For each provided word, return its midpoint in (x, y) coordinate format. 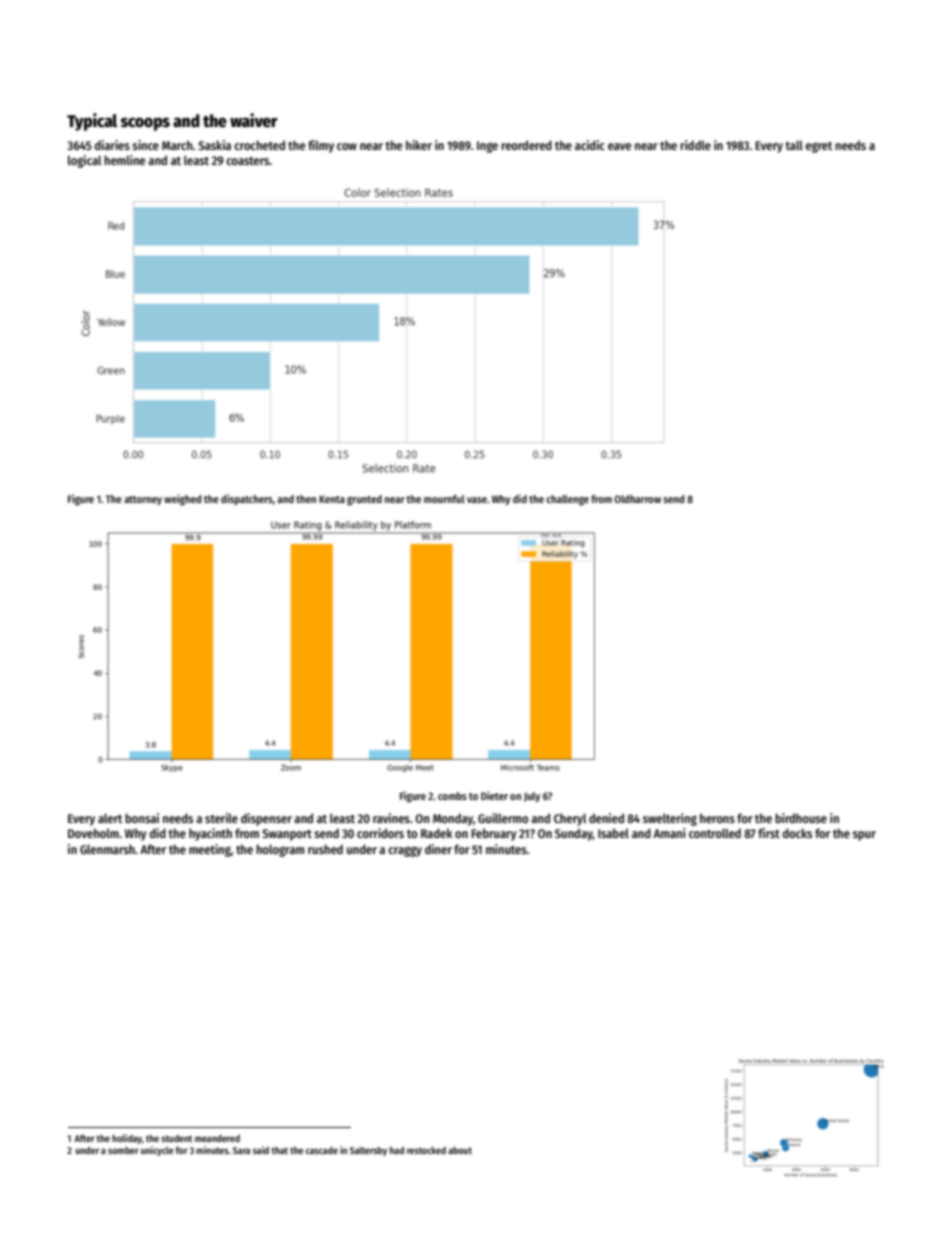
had (397, 1150)
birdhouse (801, 818)
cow (347, 146)
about (460, 1150)
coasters (248, 161)
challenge (567, 500)
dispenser (266, 819)
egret (818, 147)
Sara (241, 1150)
